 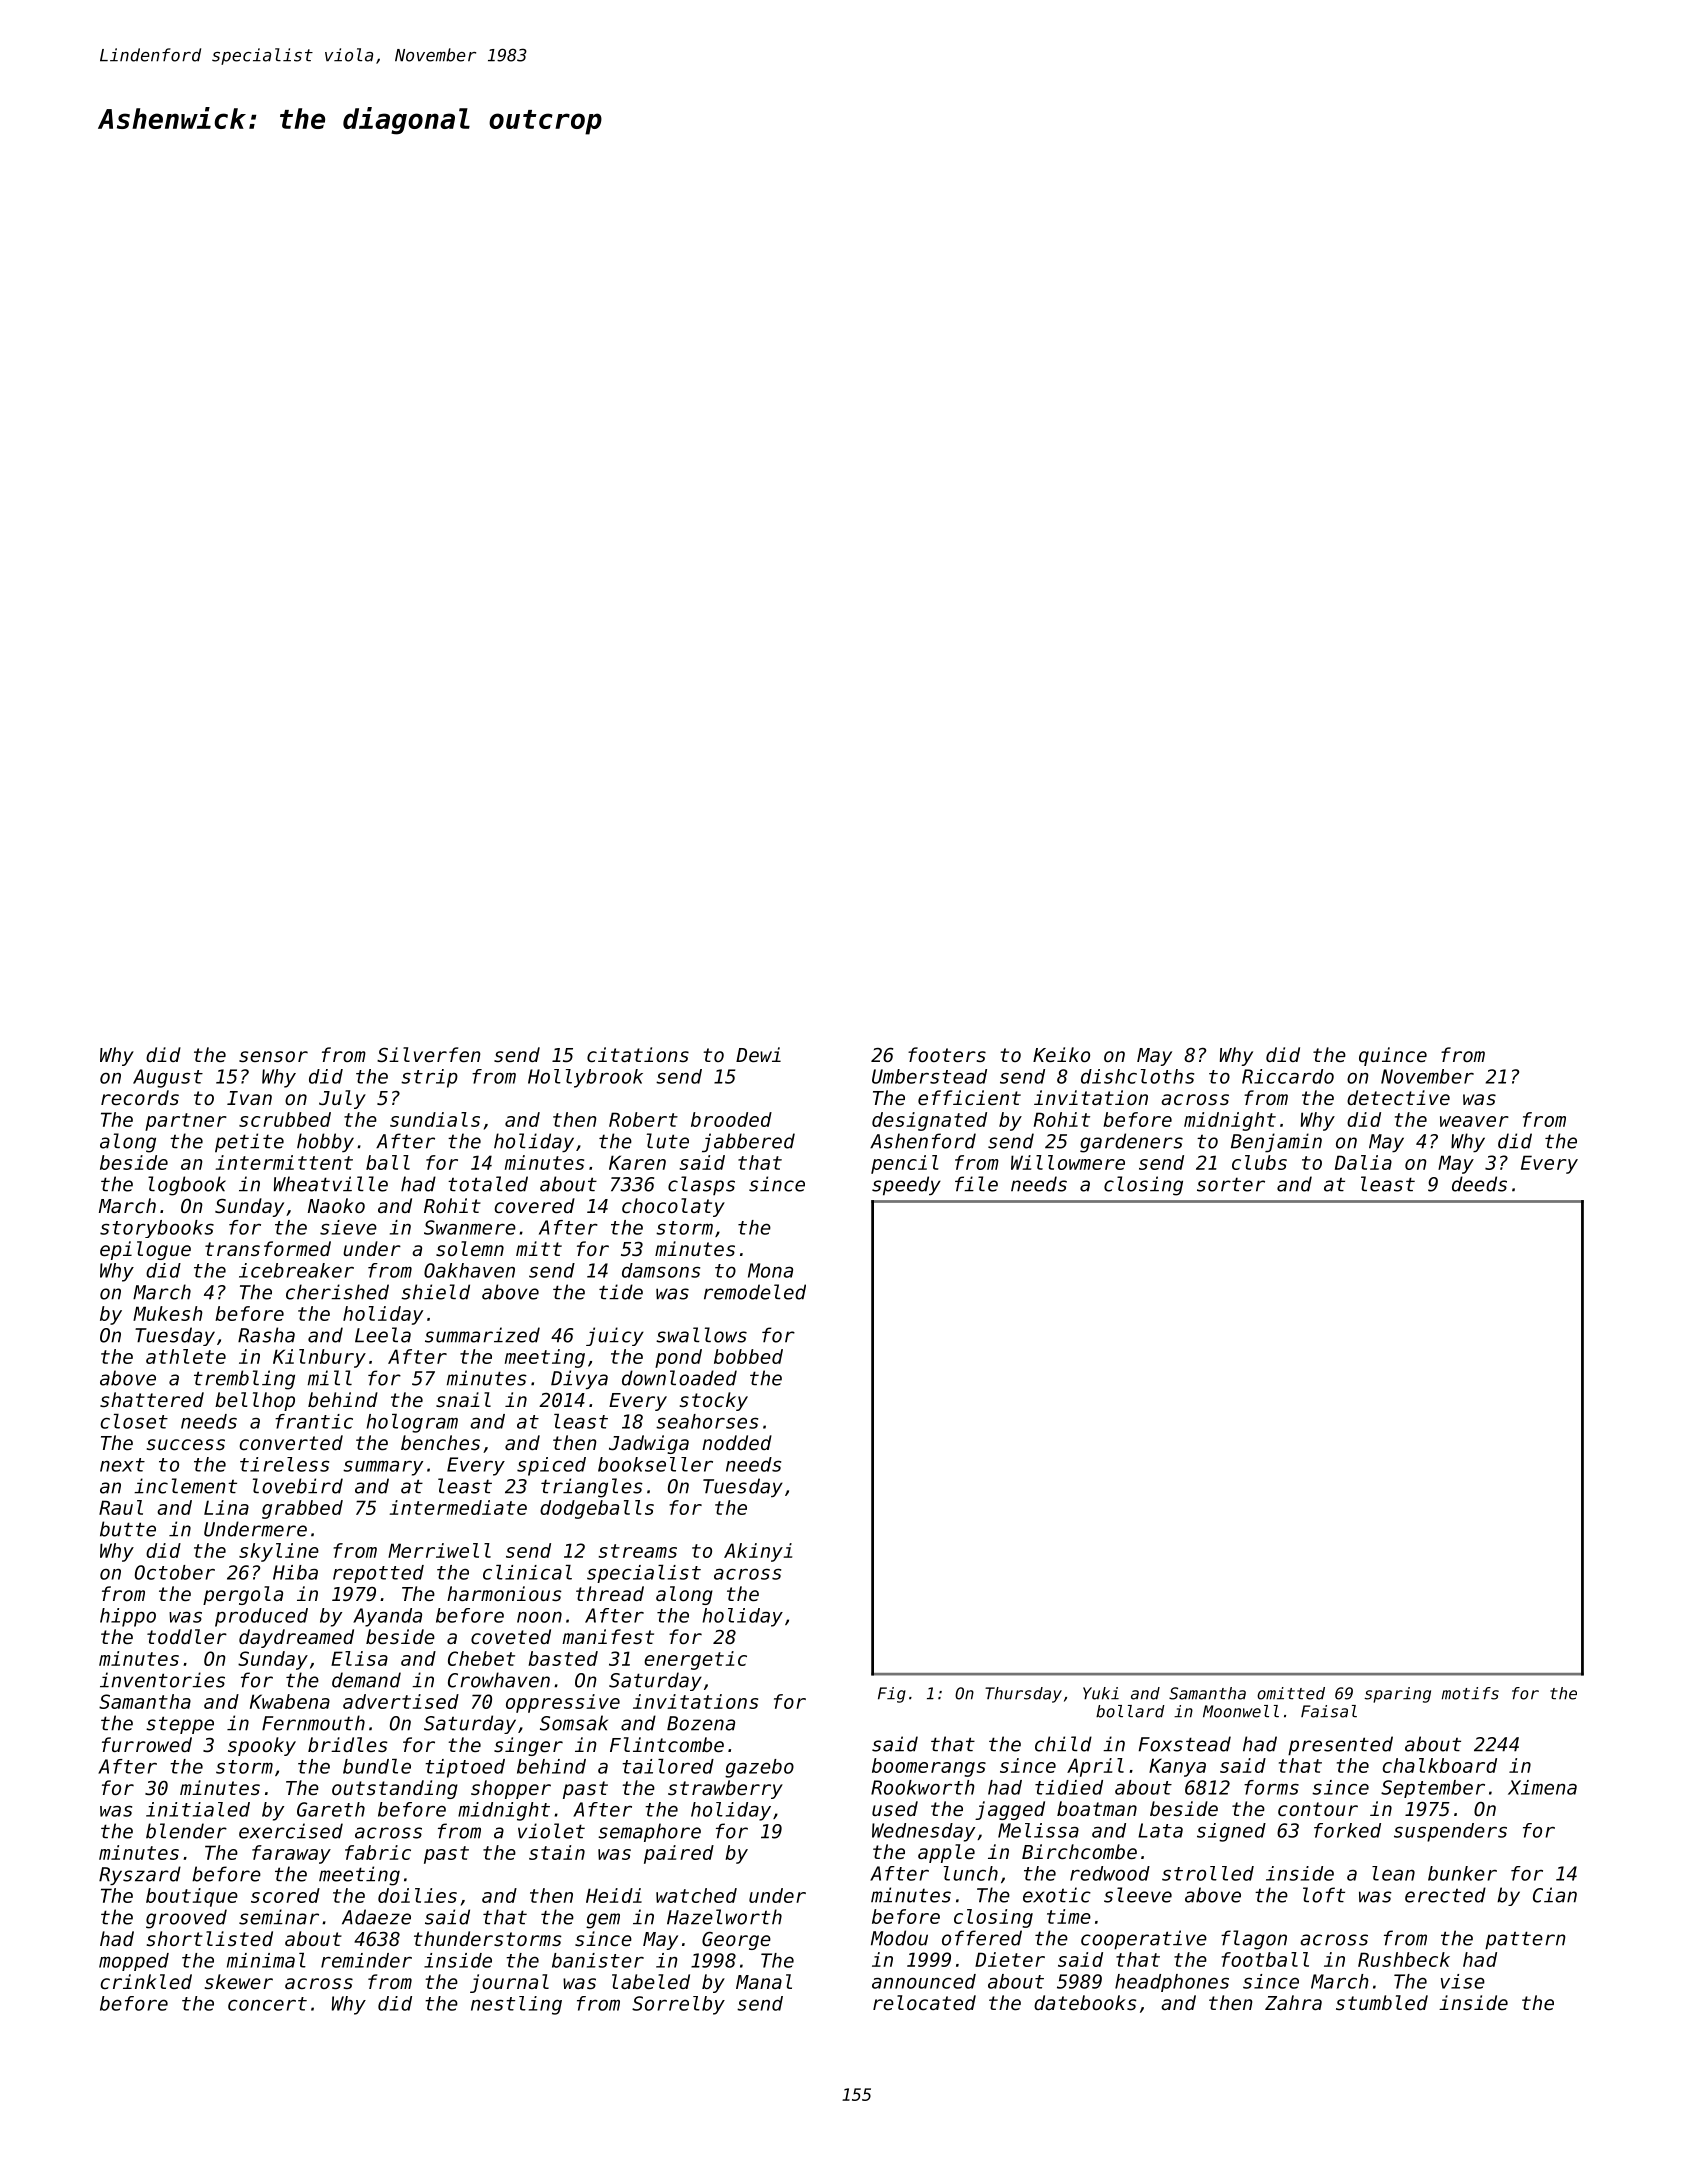 I want to click on blender, so click(x=186, y=1831).
